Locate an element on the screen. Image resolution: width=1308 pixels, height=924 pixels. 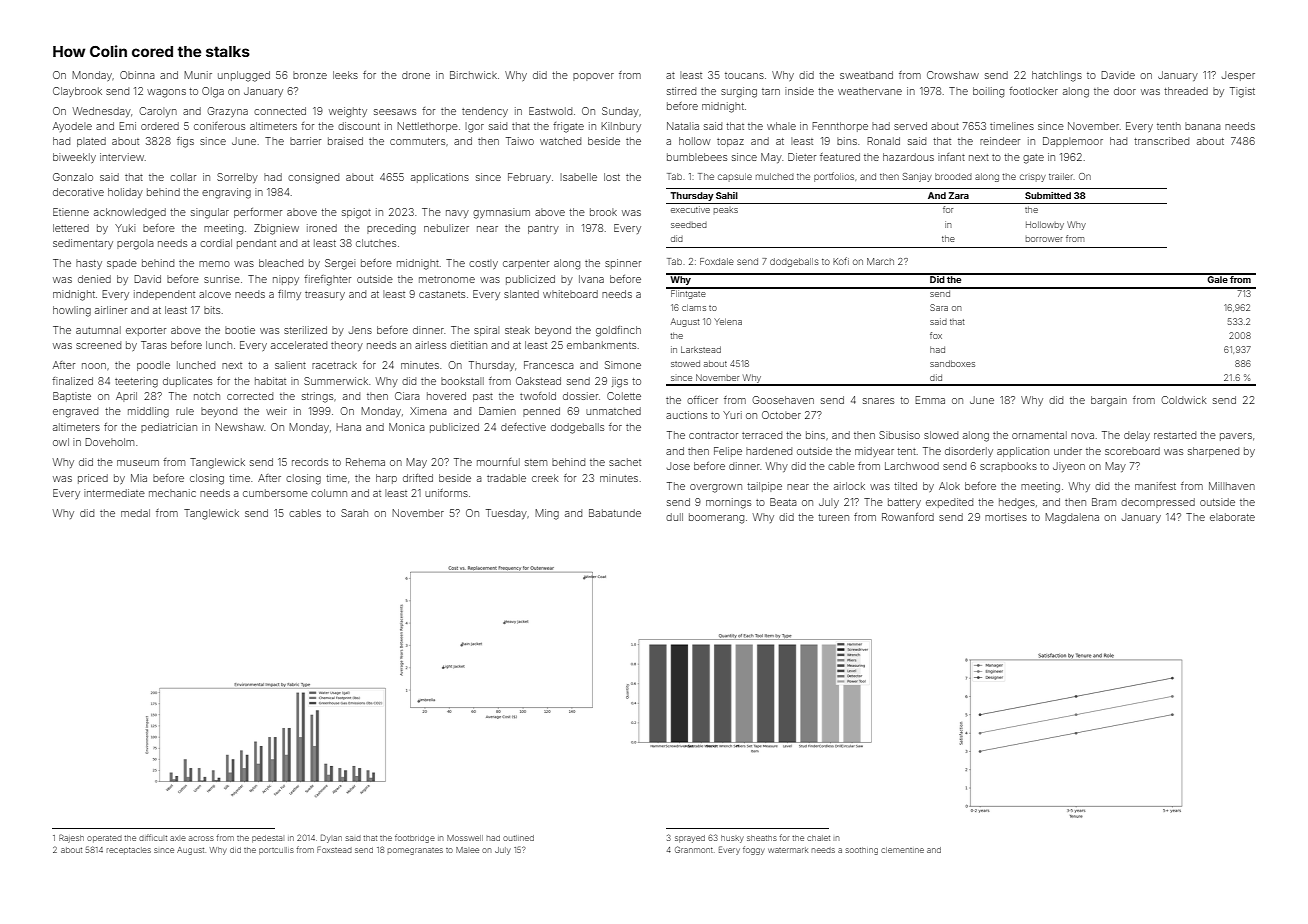
axle is located at coordinates (178, 838).
